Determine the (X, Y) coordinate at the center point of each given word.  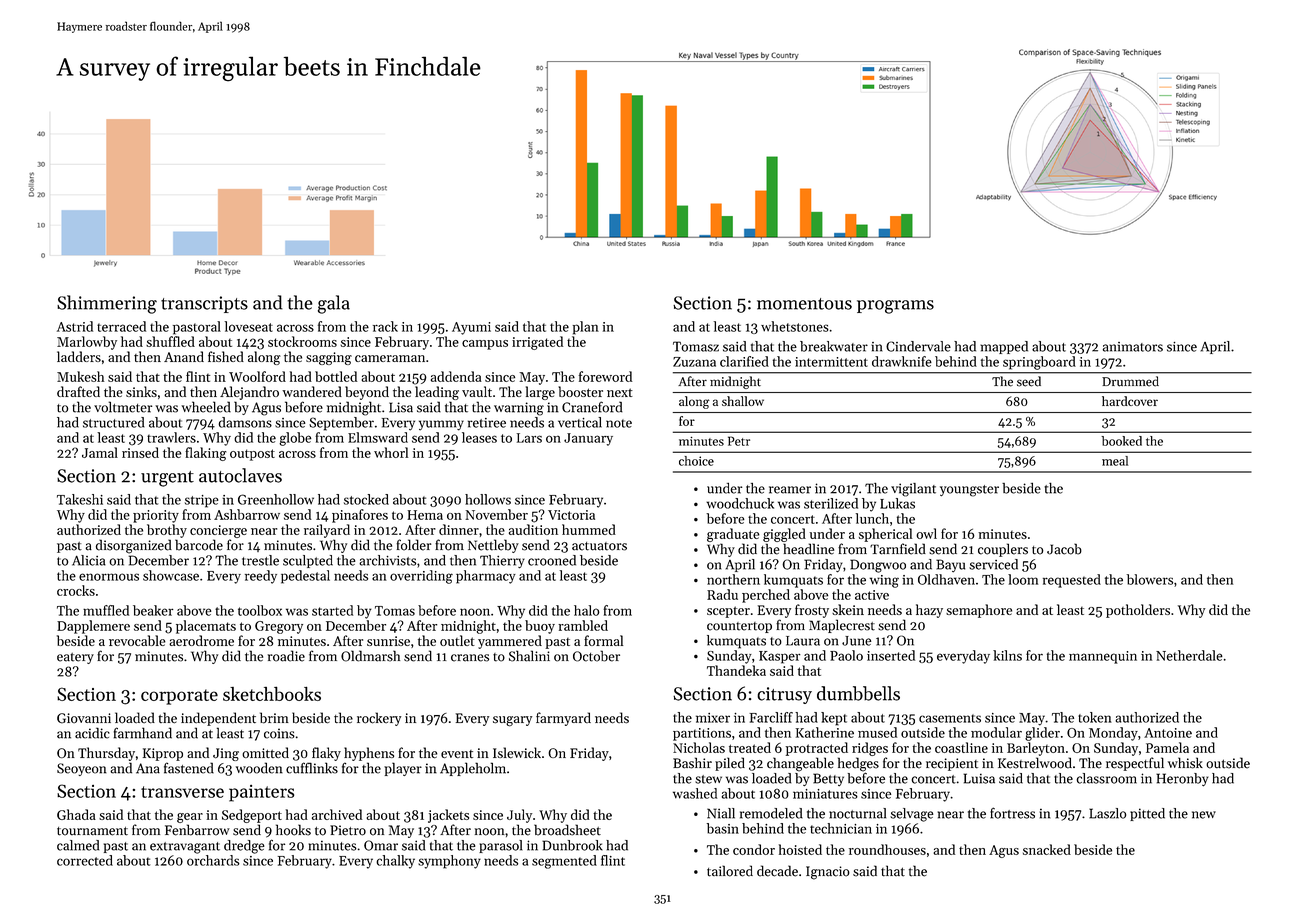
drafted (78, 391)
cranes (470, 658)
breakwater (834, 346)
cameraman (390, 358)
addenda (456, 376)
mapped (1004, 347)
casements (950, 718)
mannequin (1103, 657)
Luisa (979, 778)
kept (834, 719)
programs (895, 307)
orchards (213, 860)
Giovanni (84, 718)
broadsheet (567, 830)
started (332, 610)
